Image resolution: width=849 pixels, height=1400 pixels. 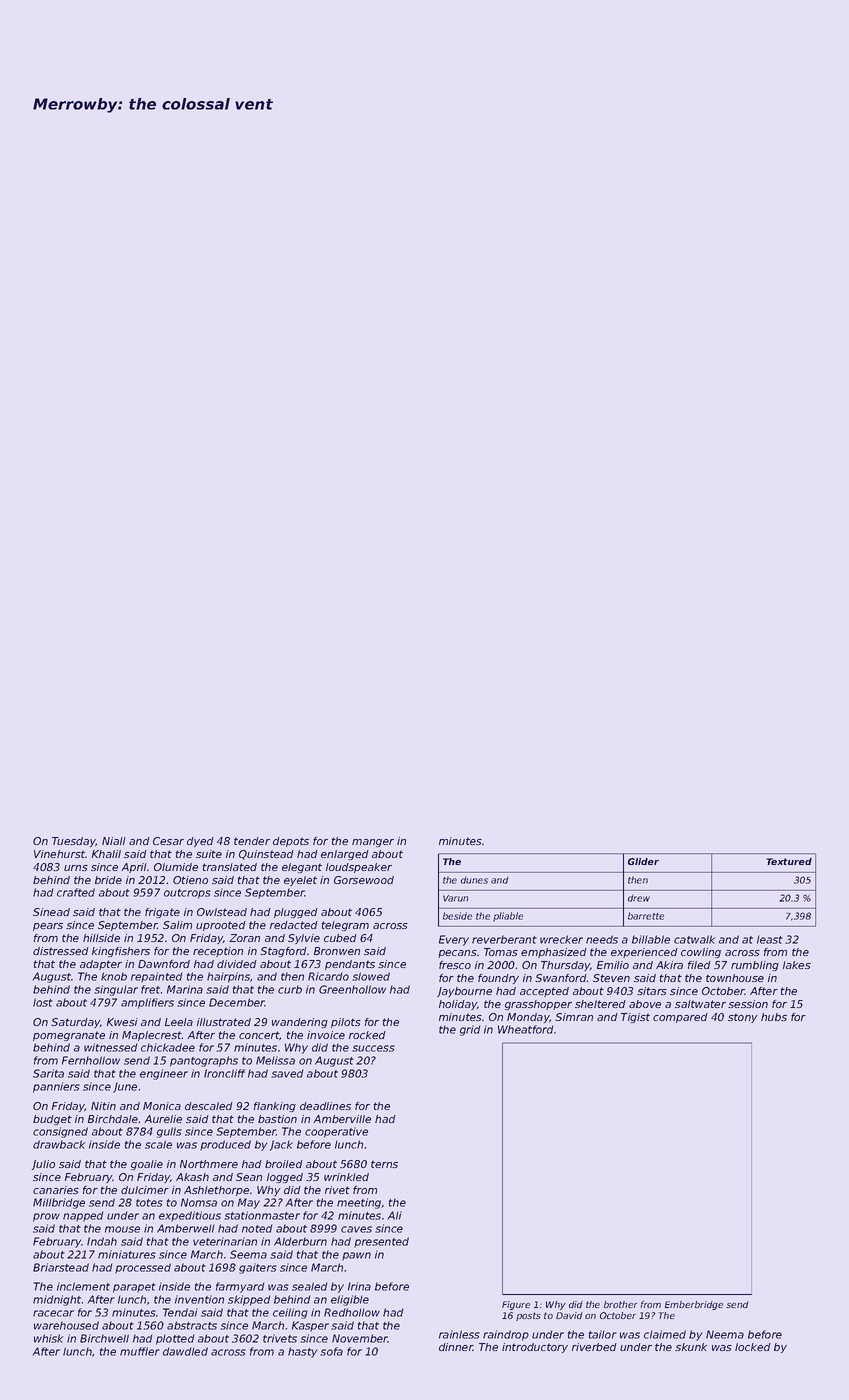 I want to click on Glider, so click(x=643, y=861).
